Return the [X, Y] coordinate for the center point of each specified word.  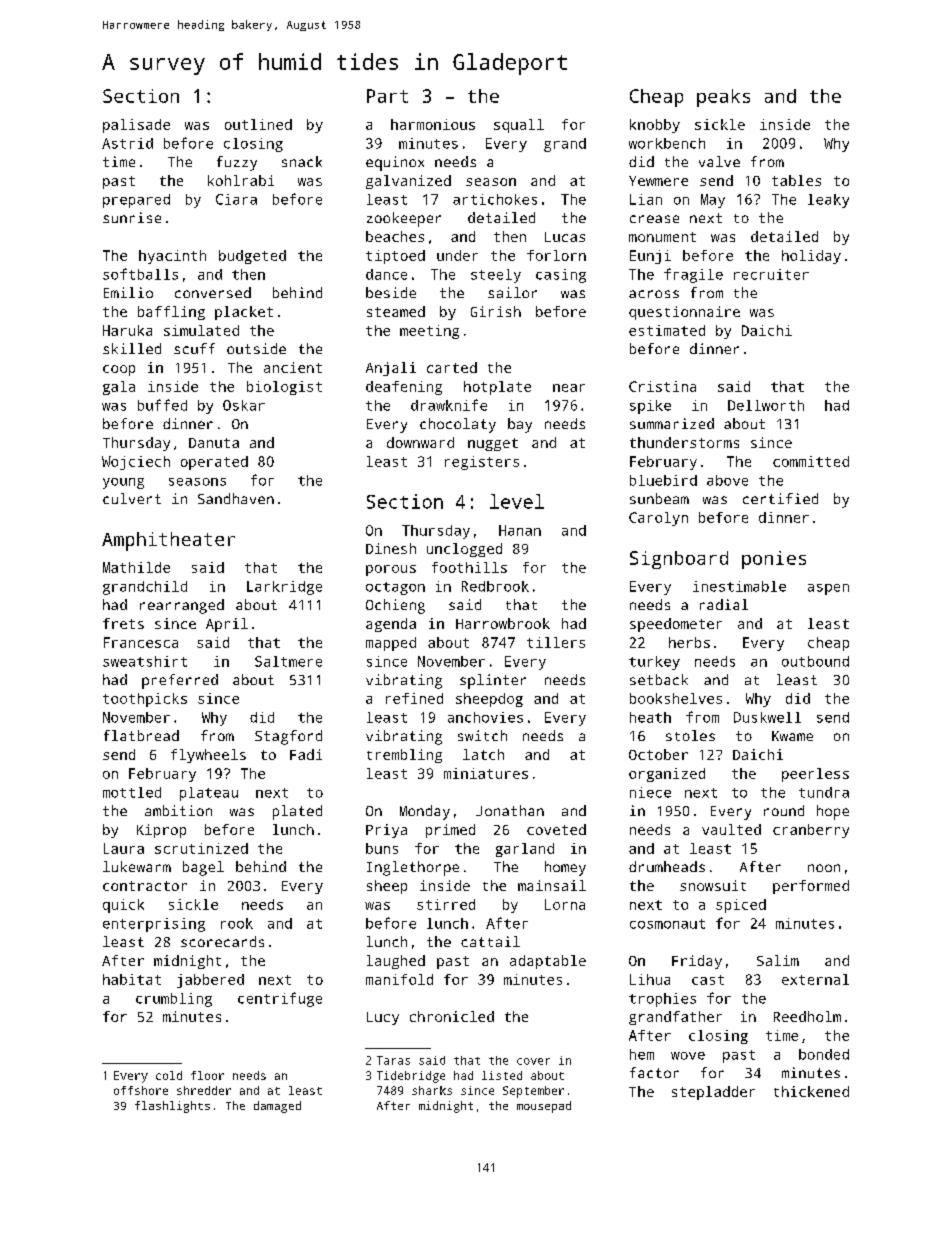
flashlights [172, 1107]
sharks [432, 1090]
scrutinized [201, 848]
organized [667, 775]
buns [382, 848]
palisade [136, 126]
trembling [404, 756]
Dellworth [766, 405]
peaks [723, 98]
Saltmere [288, 661]
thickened [811, 1091]
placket [244, 313]
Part [387, 96]
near [569, 388]
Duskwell [767, 717]
